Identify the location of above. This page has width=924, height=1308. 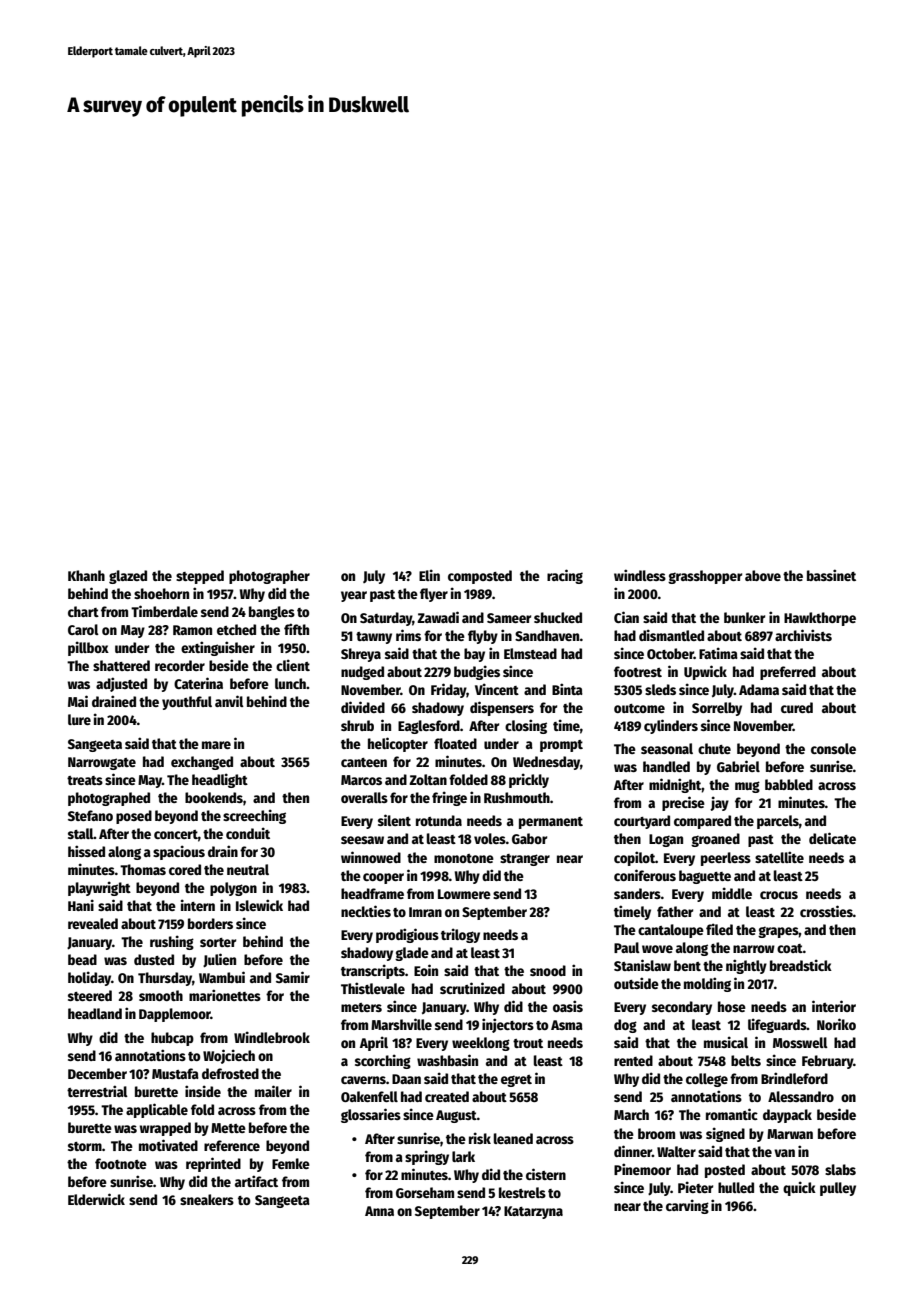
(763, 575).
